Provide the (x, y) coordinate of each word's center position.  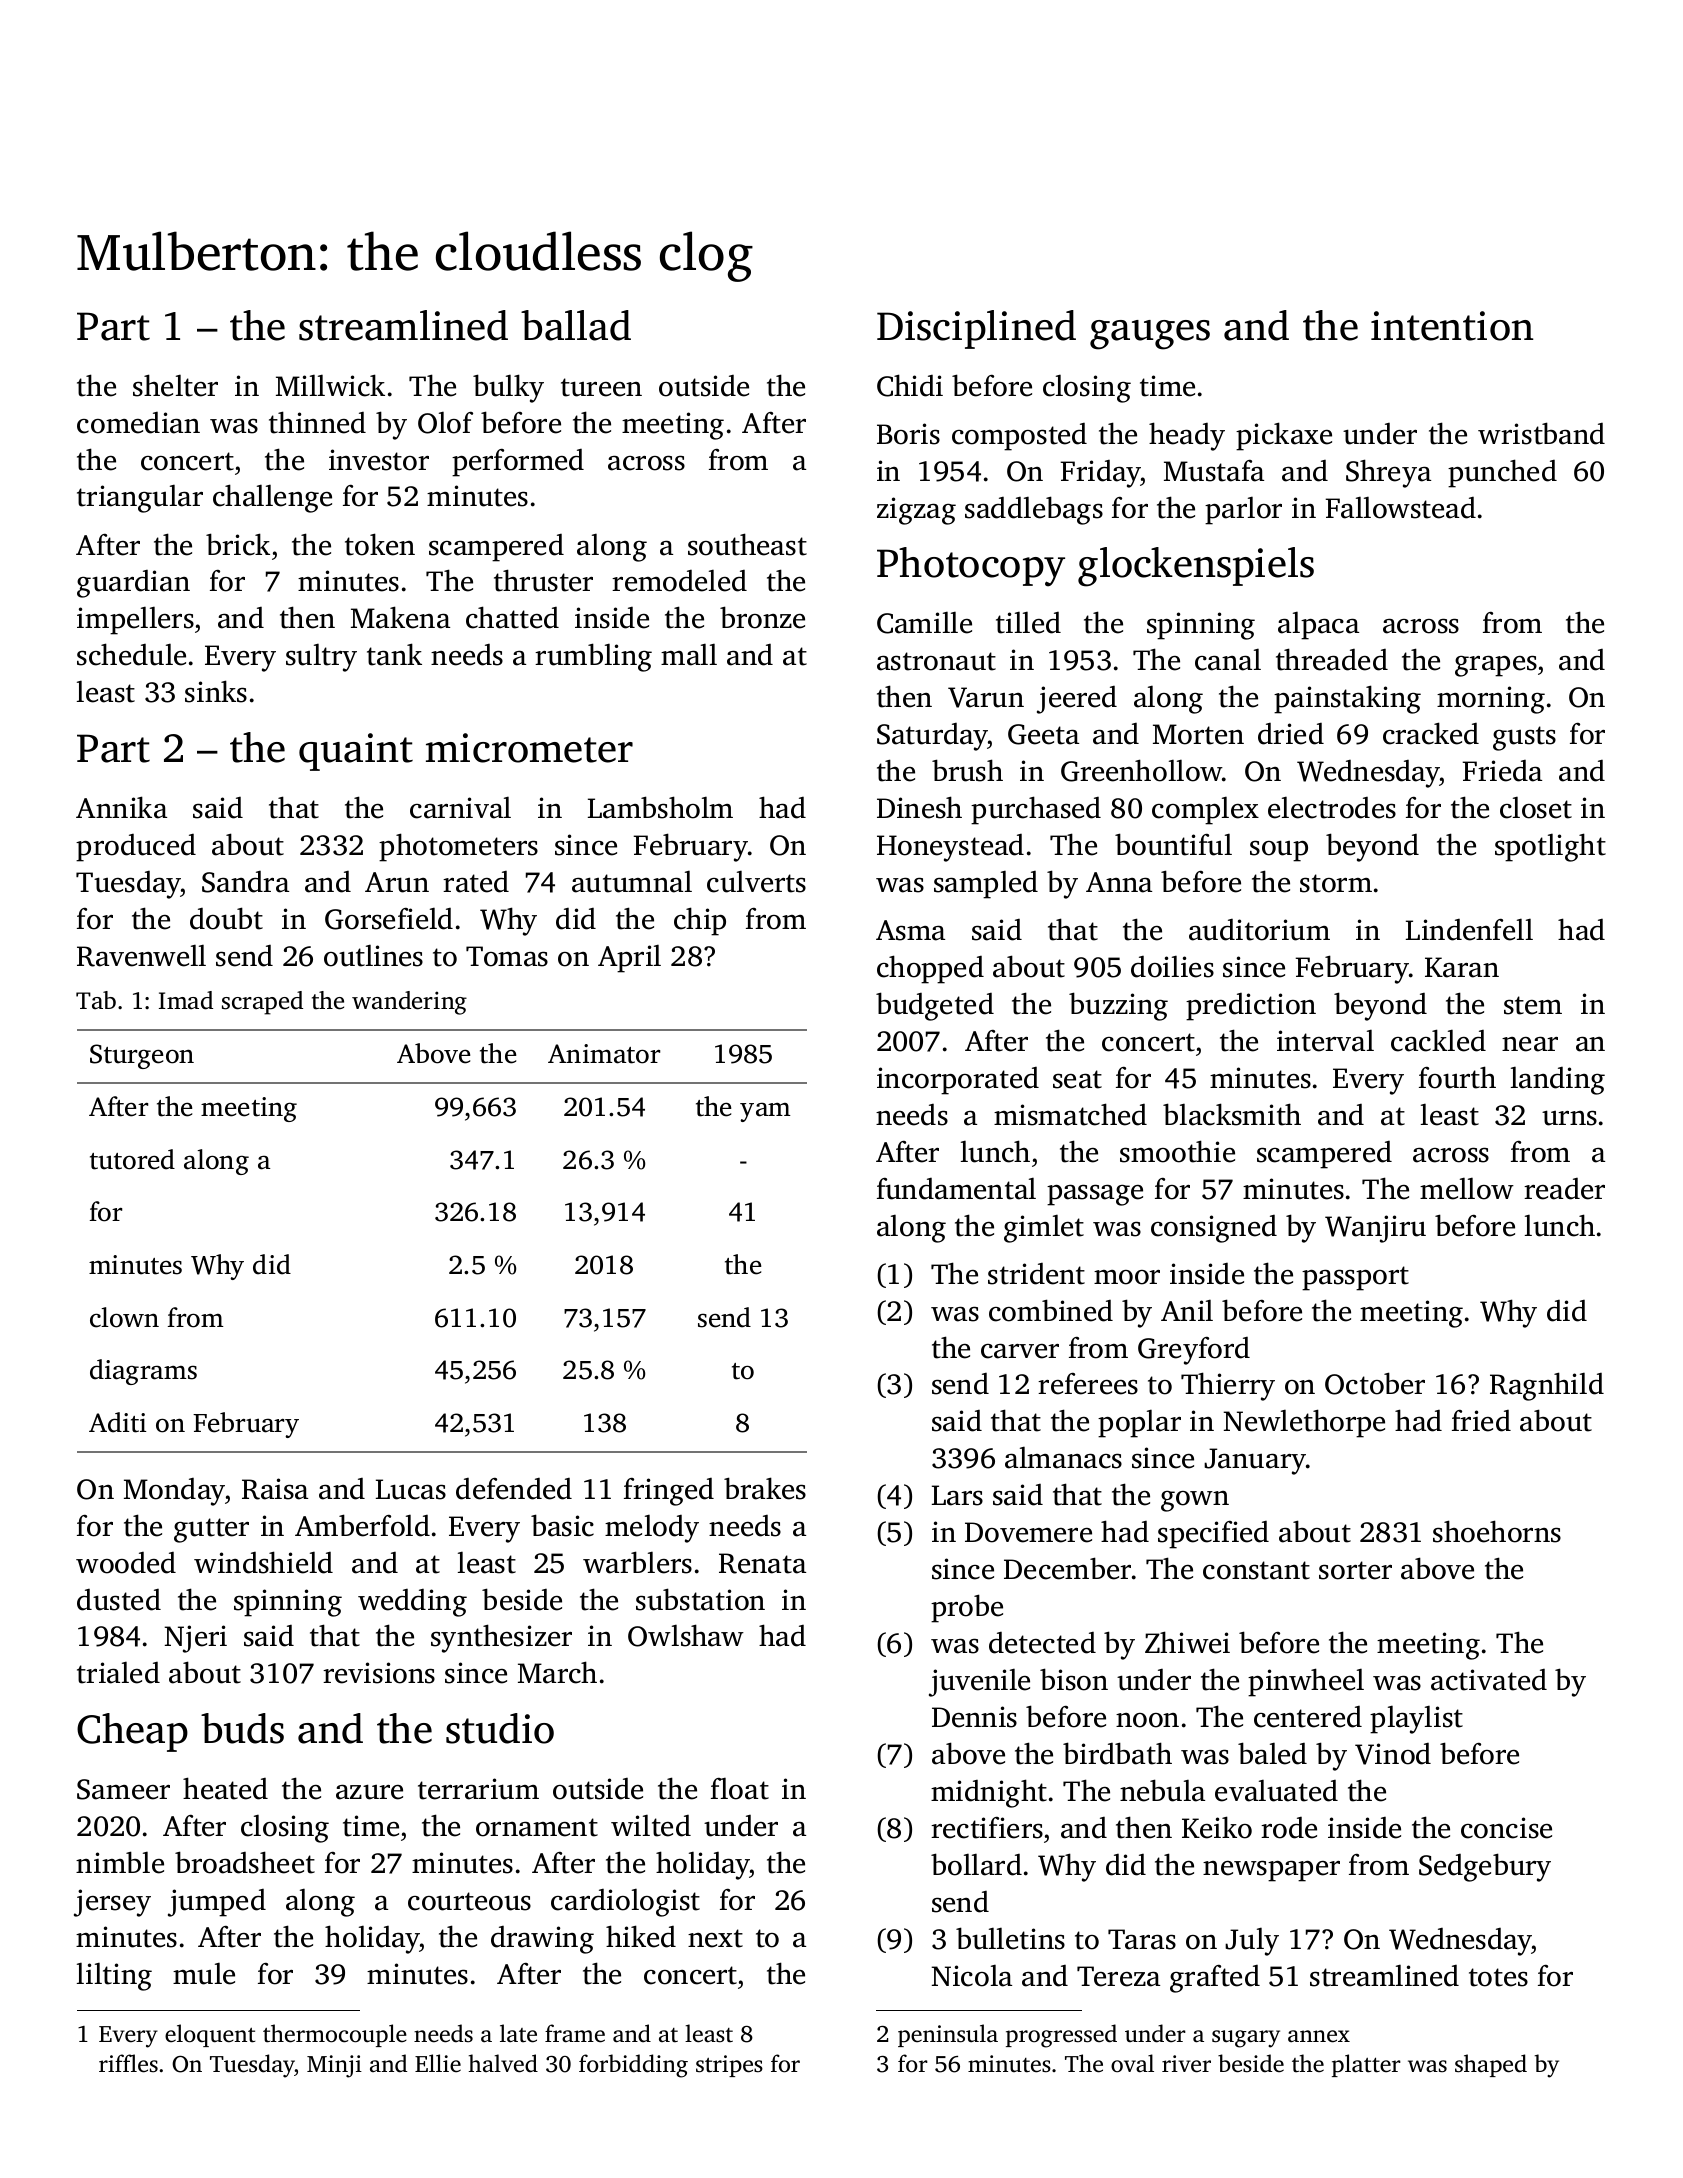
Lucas (411, 1489)
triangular (140, 498)
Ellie (438, 2063)
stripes (729, 2066)
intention (1452, 326)
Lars (957, 1495)
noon (1147, 1720)
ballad (576, 325)
